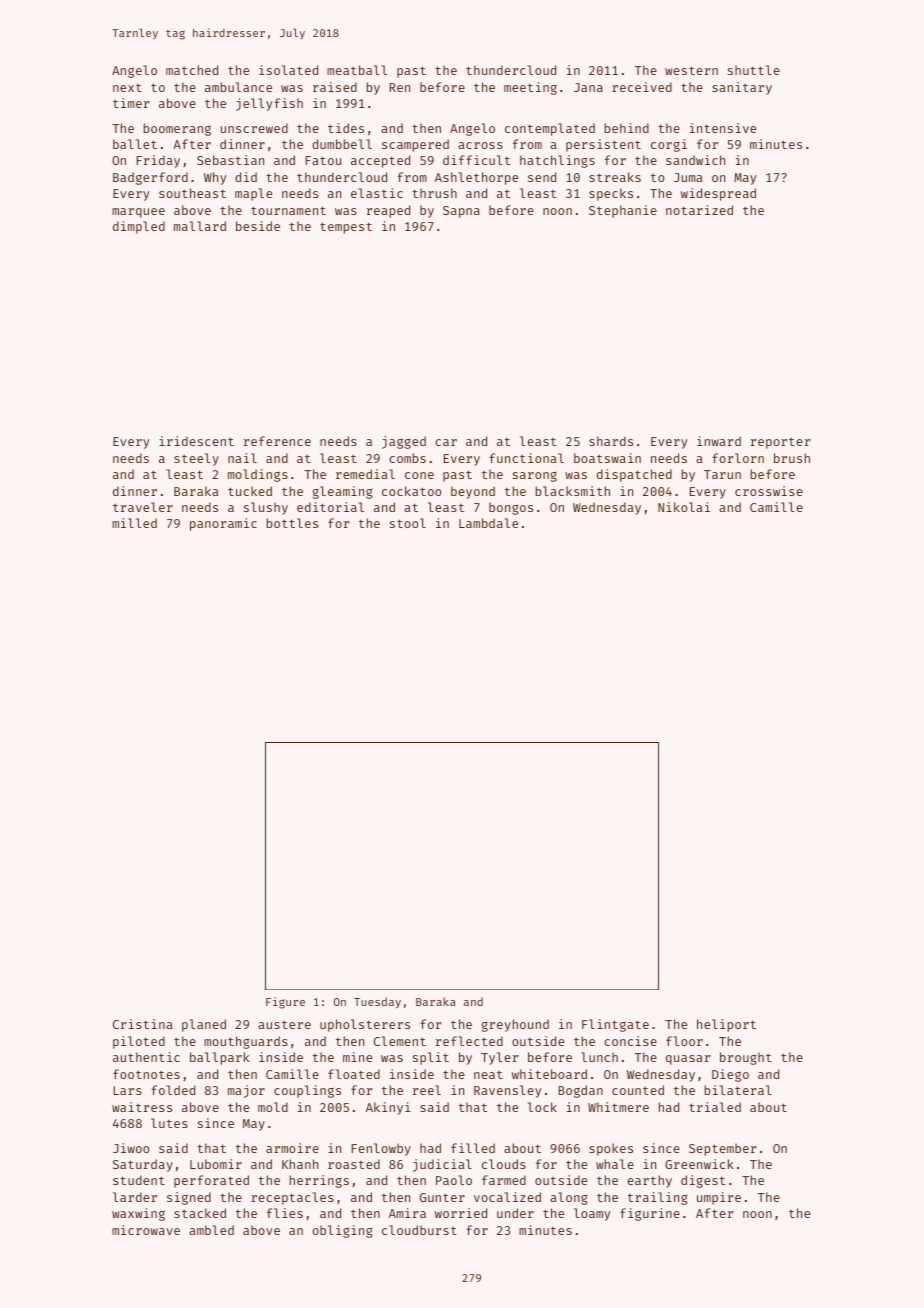 The height and width of the screenshot is (1308, 924). What do you see at coordinates (515, 1025) in the screenshot?
I see `greyhound` at bounding box center [515, 1025].
